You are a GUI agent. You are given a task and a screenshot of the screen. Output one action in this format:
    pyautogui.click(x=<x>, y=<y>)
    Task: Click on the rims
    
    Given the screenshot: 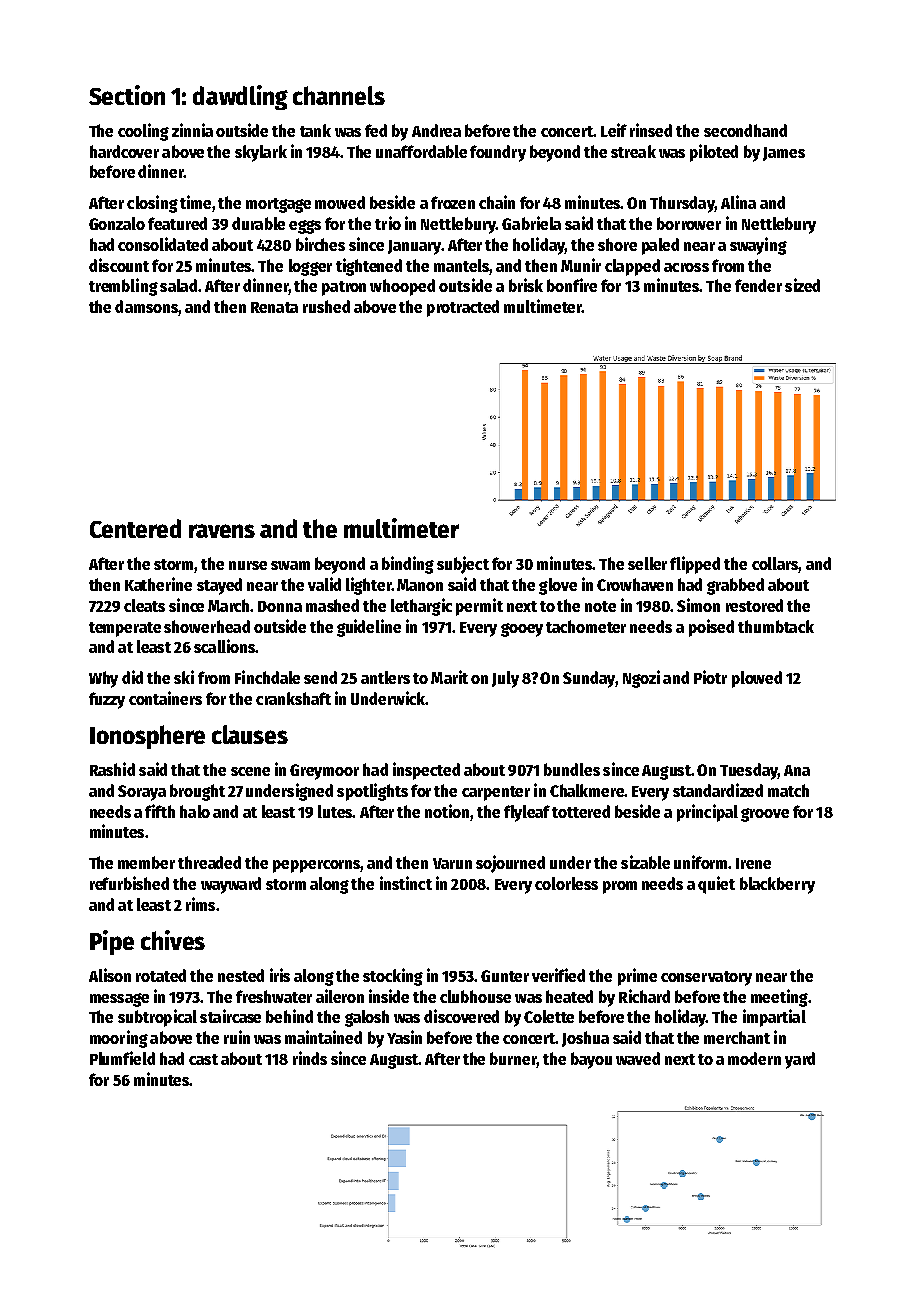 What is the action you would take?
    pyautogui.click(x=200, y=904)
